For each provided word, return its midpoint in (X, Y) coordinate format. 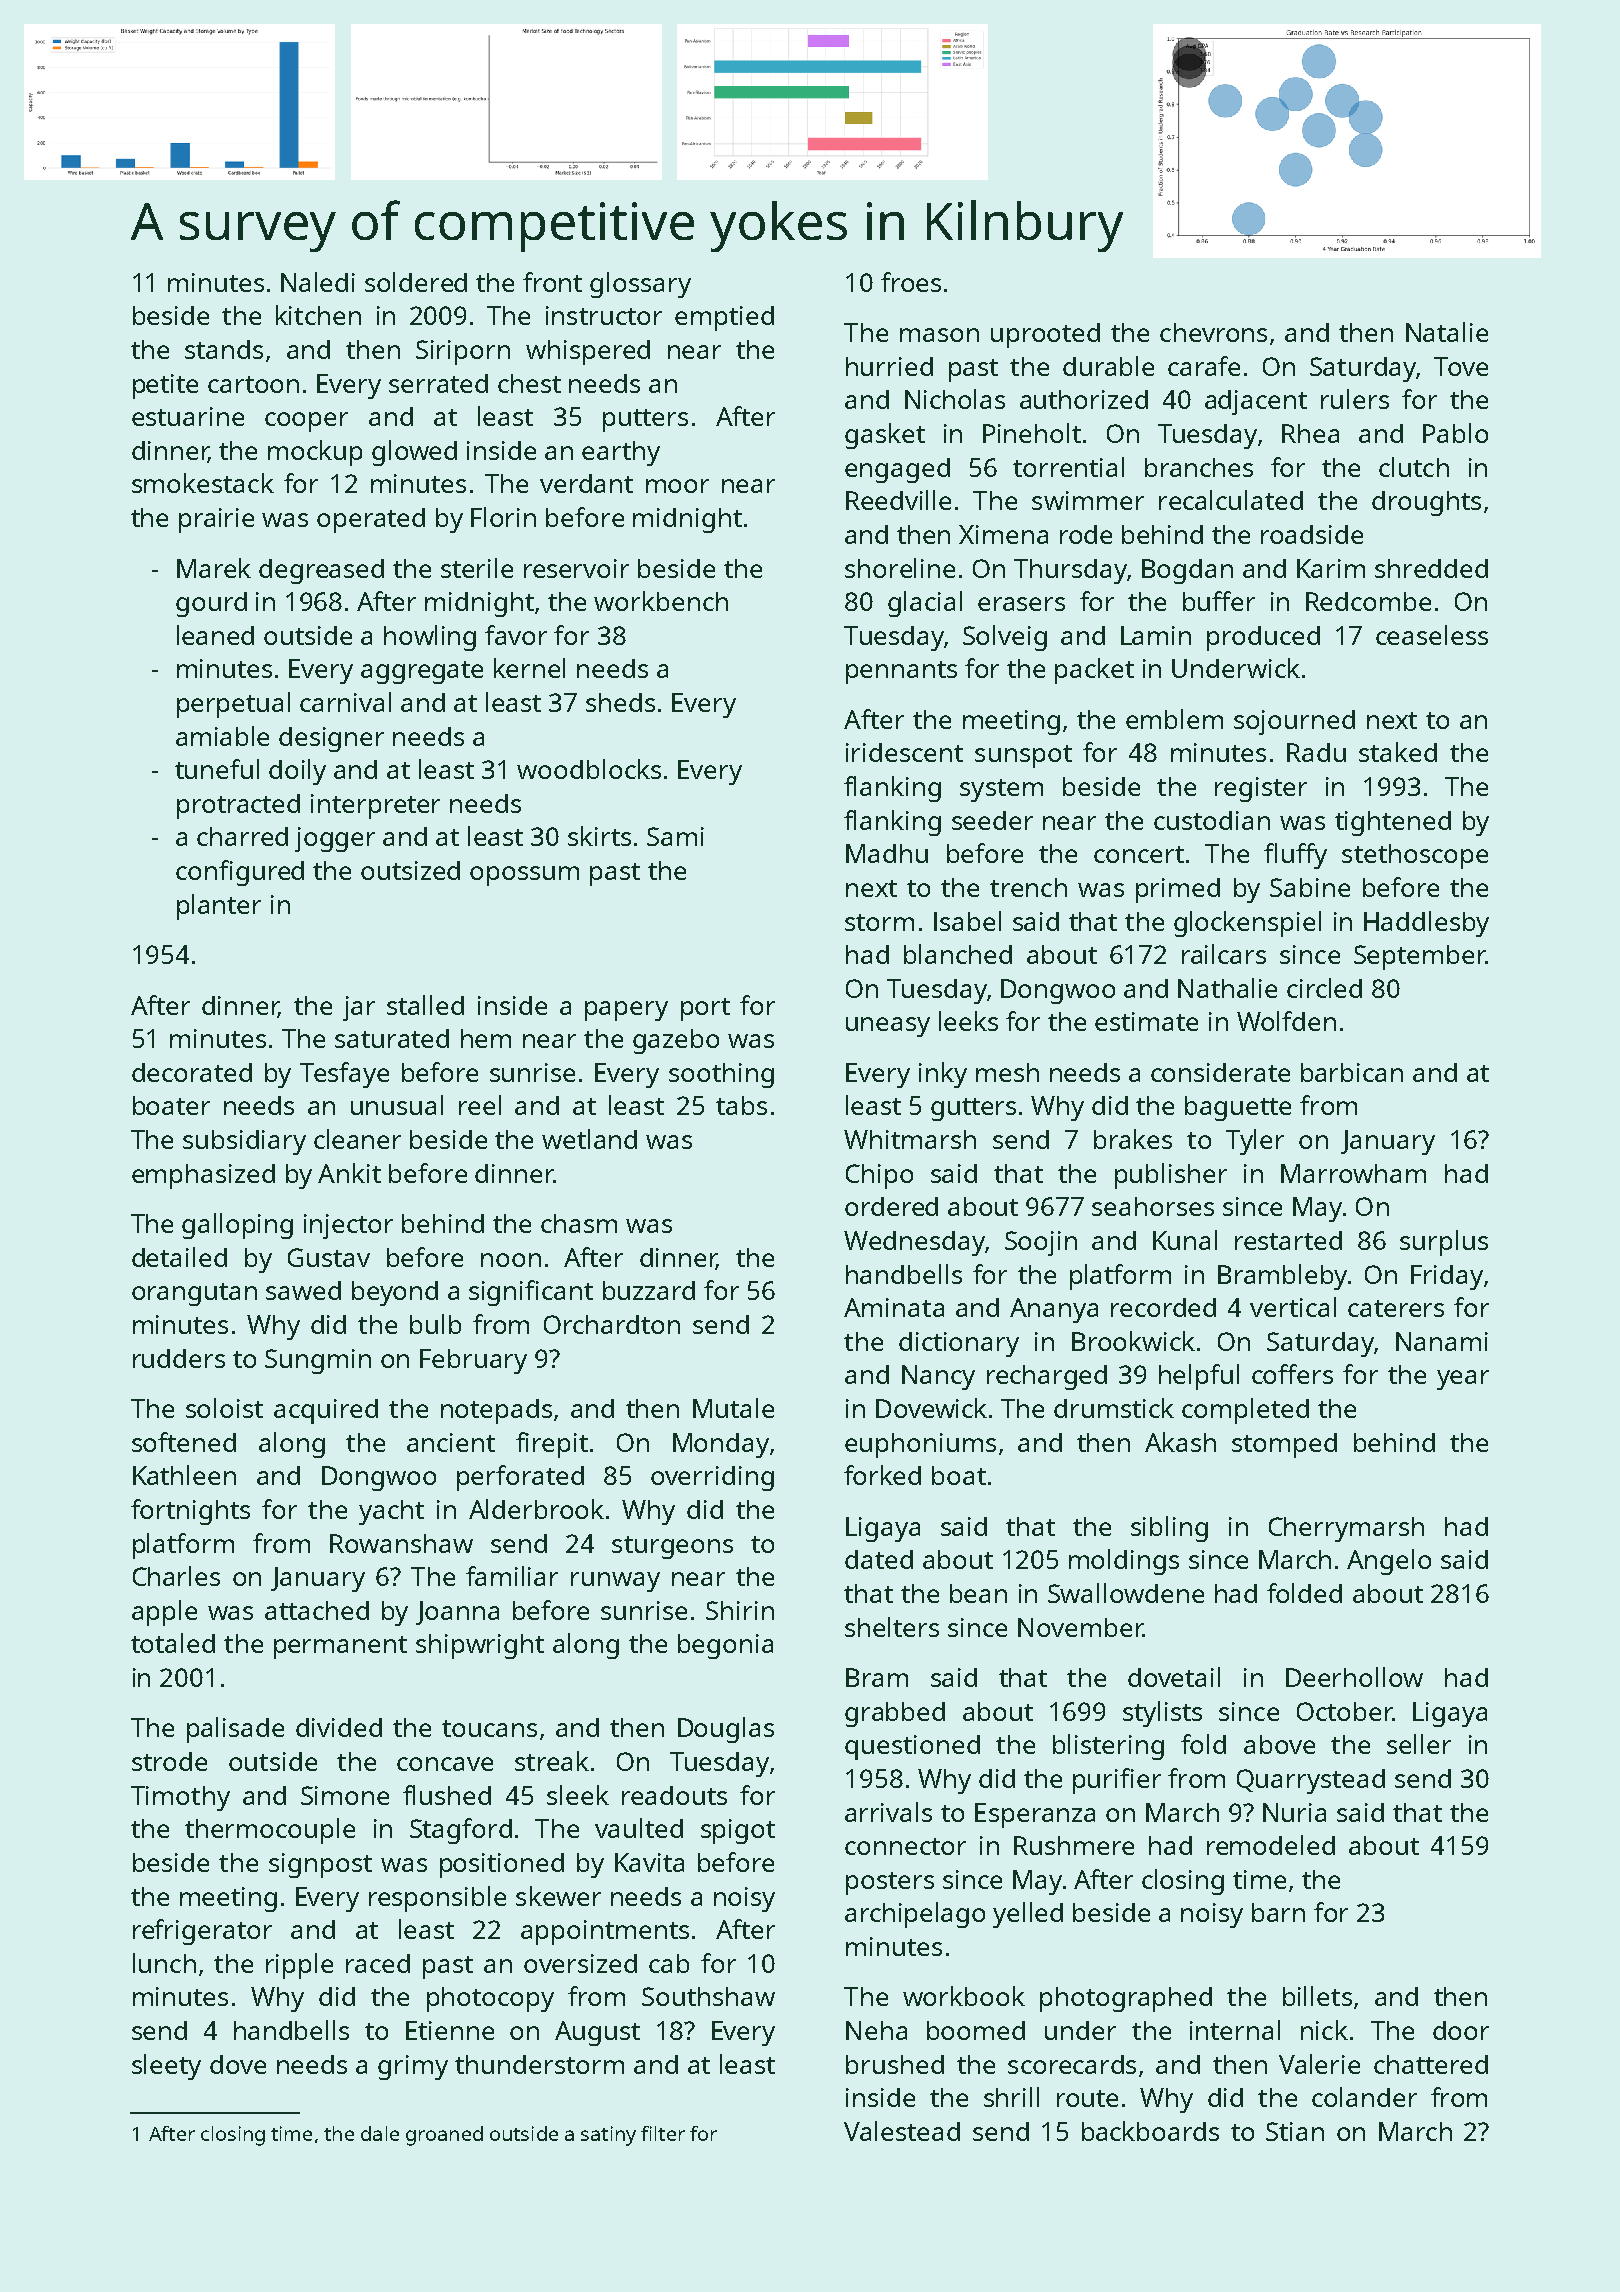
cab (669, 1963)
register (1261, 789)
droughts (1426, 503)
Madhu (887, 853)
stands (224, 349)
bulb (435, 1324)
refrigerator (202, 1932)
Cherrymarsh (1346, 1529)
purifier (1117, 1781)
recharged (1047, 1377)
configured (240, 873)
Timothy (180, 1798)
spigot (738, 1831)
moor (677, 486)
